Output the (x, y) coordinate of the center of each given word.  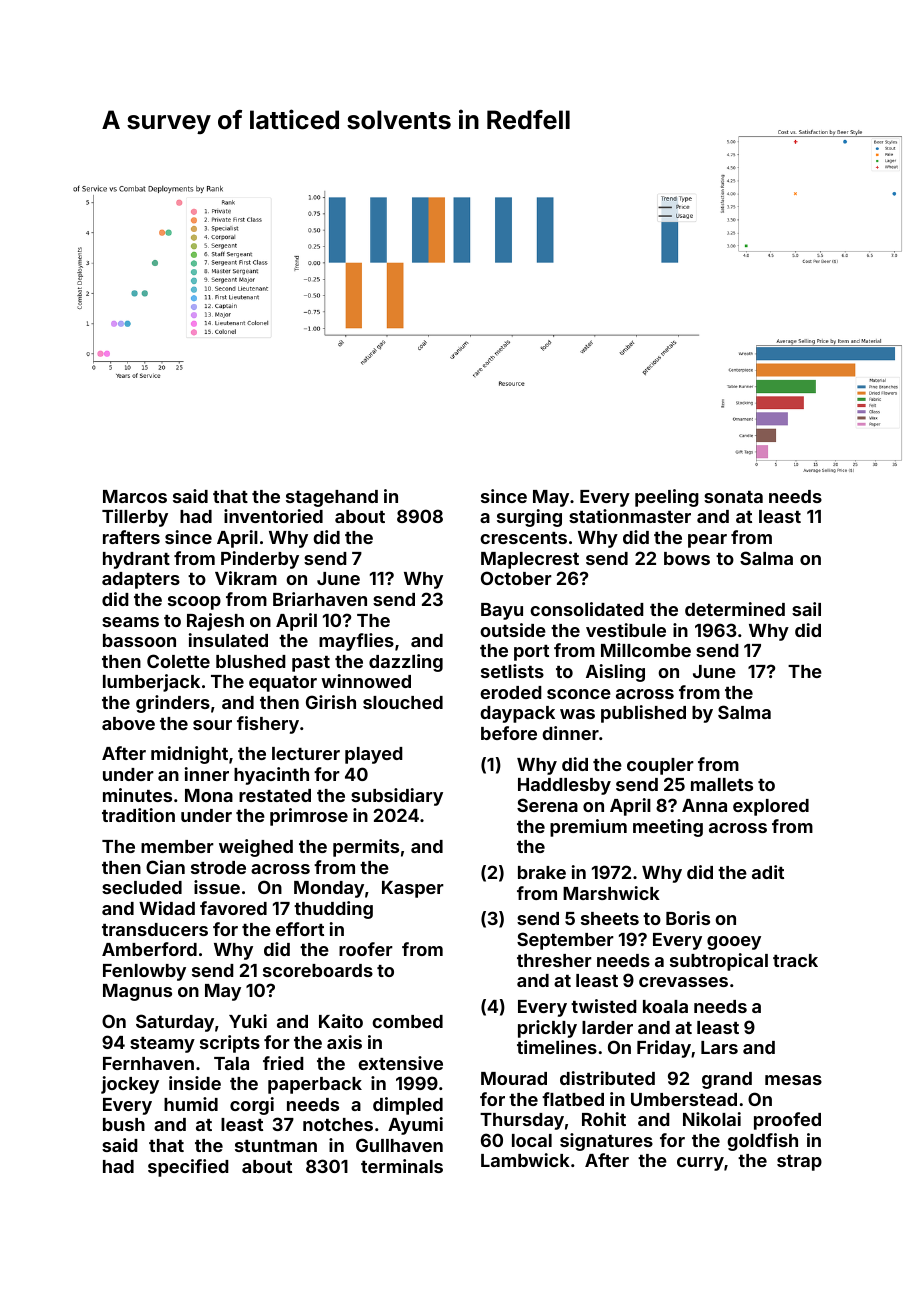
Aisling (615, 673)
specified (188, 1168)
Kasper (413, 889)
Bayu (502, 611)
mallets (722, 784)
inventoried (273, 516)
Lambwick (525, 1160)
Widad (167, 908)
